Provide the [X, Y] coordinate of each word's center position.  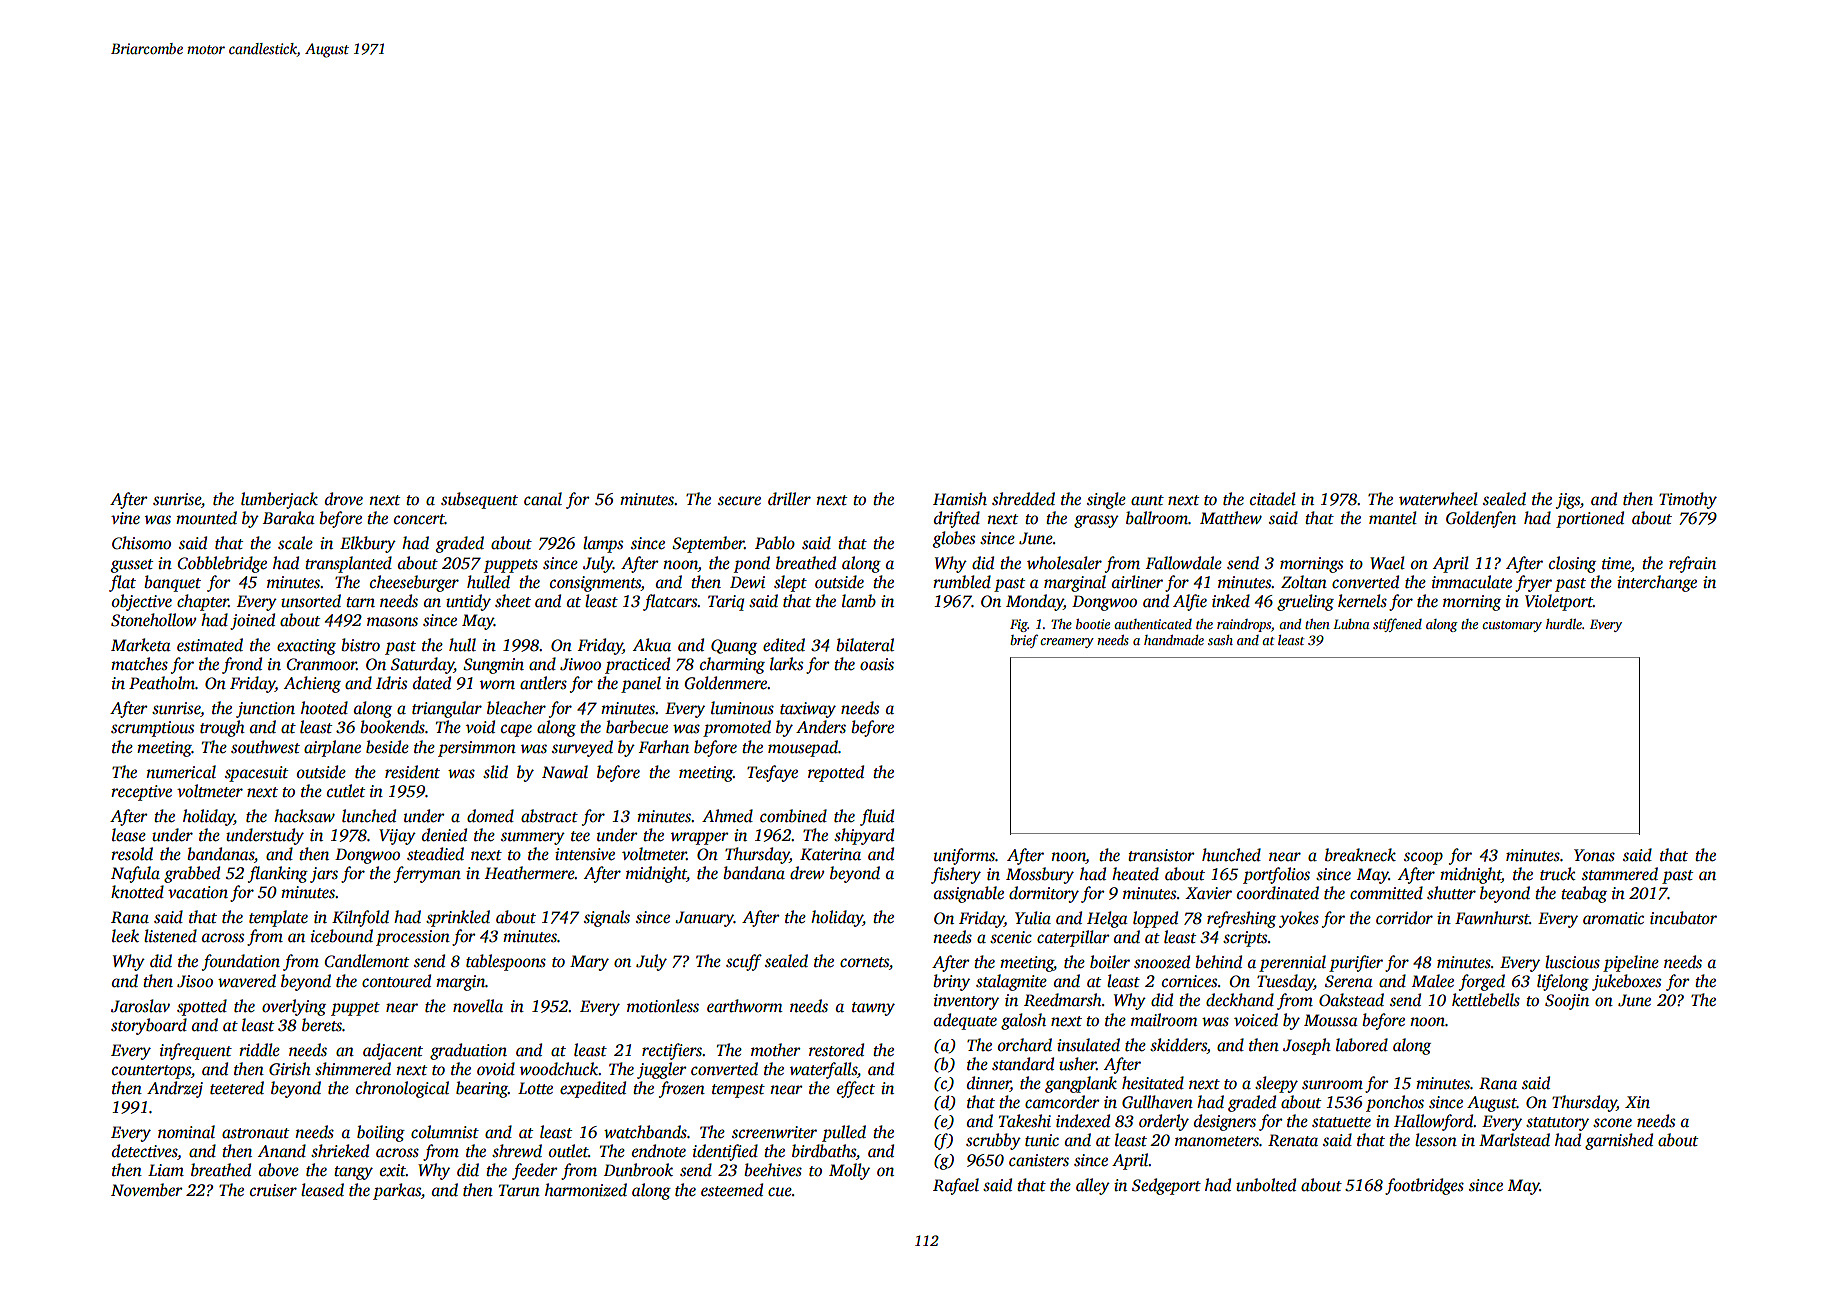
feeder [535, 1171]
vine [125, 518]
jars [324, 875]
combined [793, 816]
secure [739, 501]
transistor [1161, 855]
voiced [1256, 1020]
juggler [662, 1070]
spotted [202, 1007]
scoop [1423, 858]
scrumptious [152, 729]
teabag [1584, 894]
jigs [1568, 501]
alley [1093, 1186]
